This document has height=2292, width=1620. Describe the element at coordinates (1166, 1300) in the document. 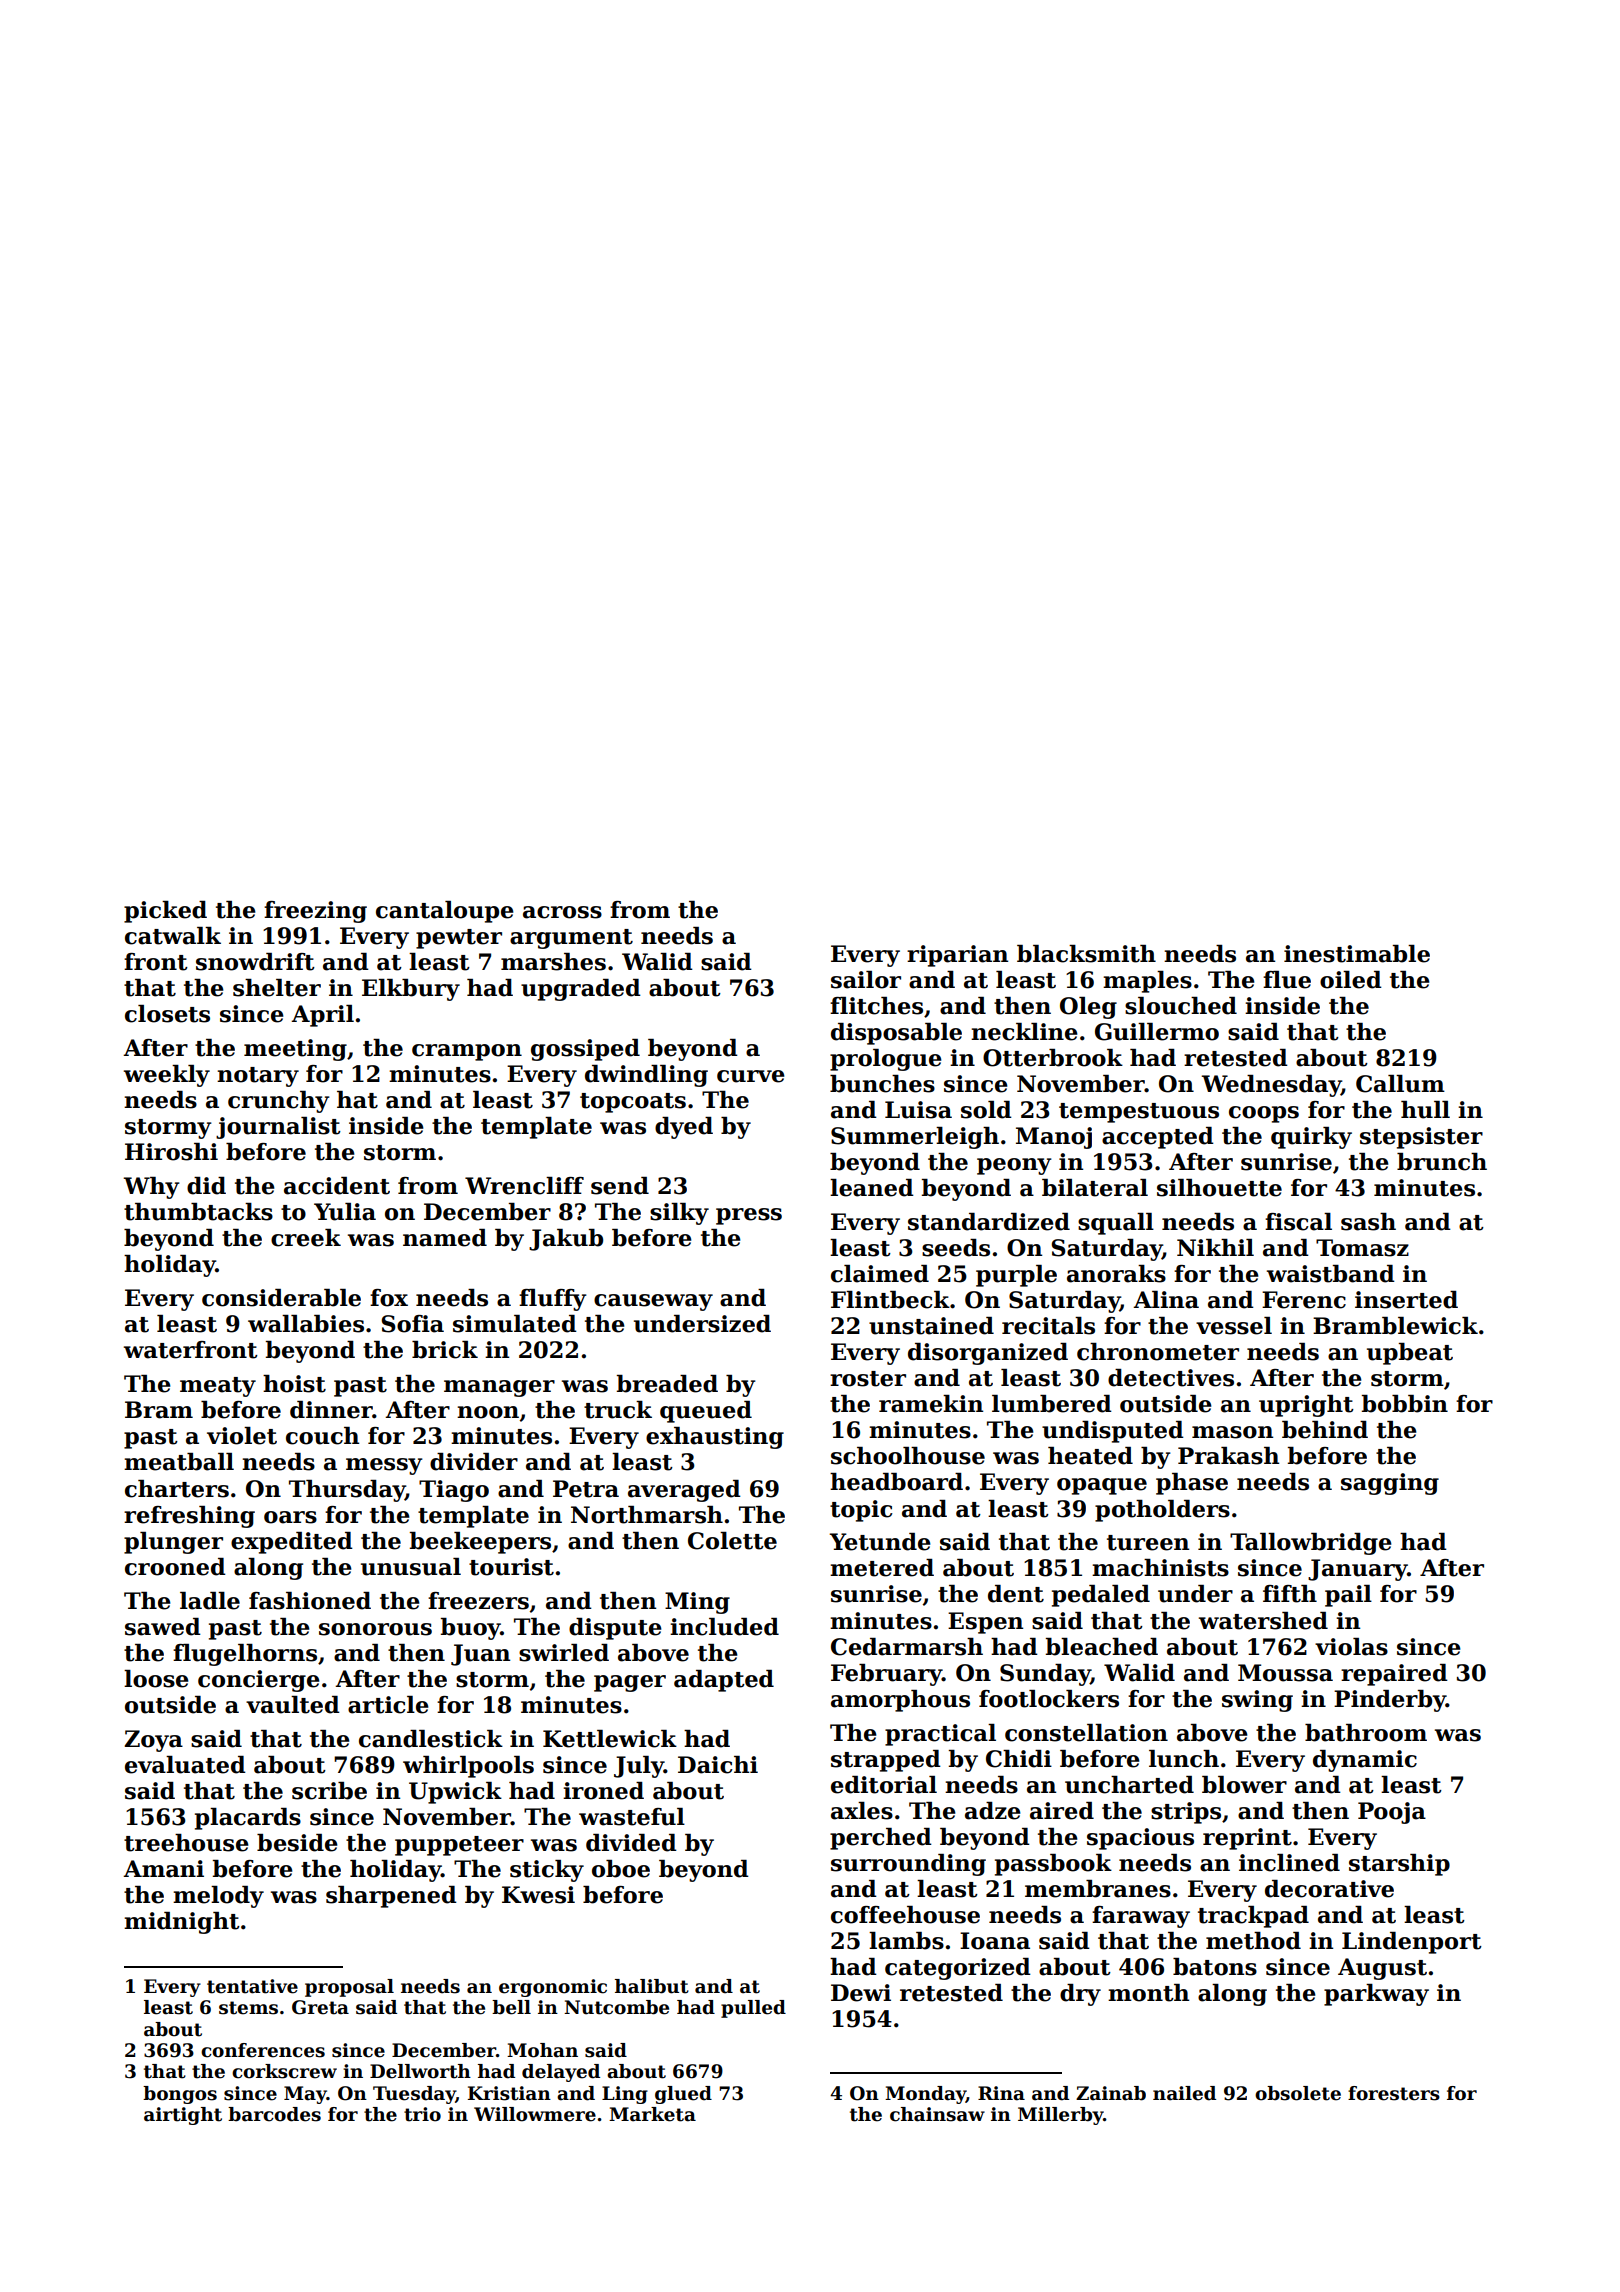

I see `Alina` at that location.
